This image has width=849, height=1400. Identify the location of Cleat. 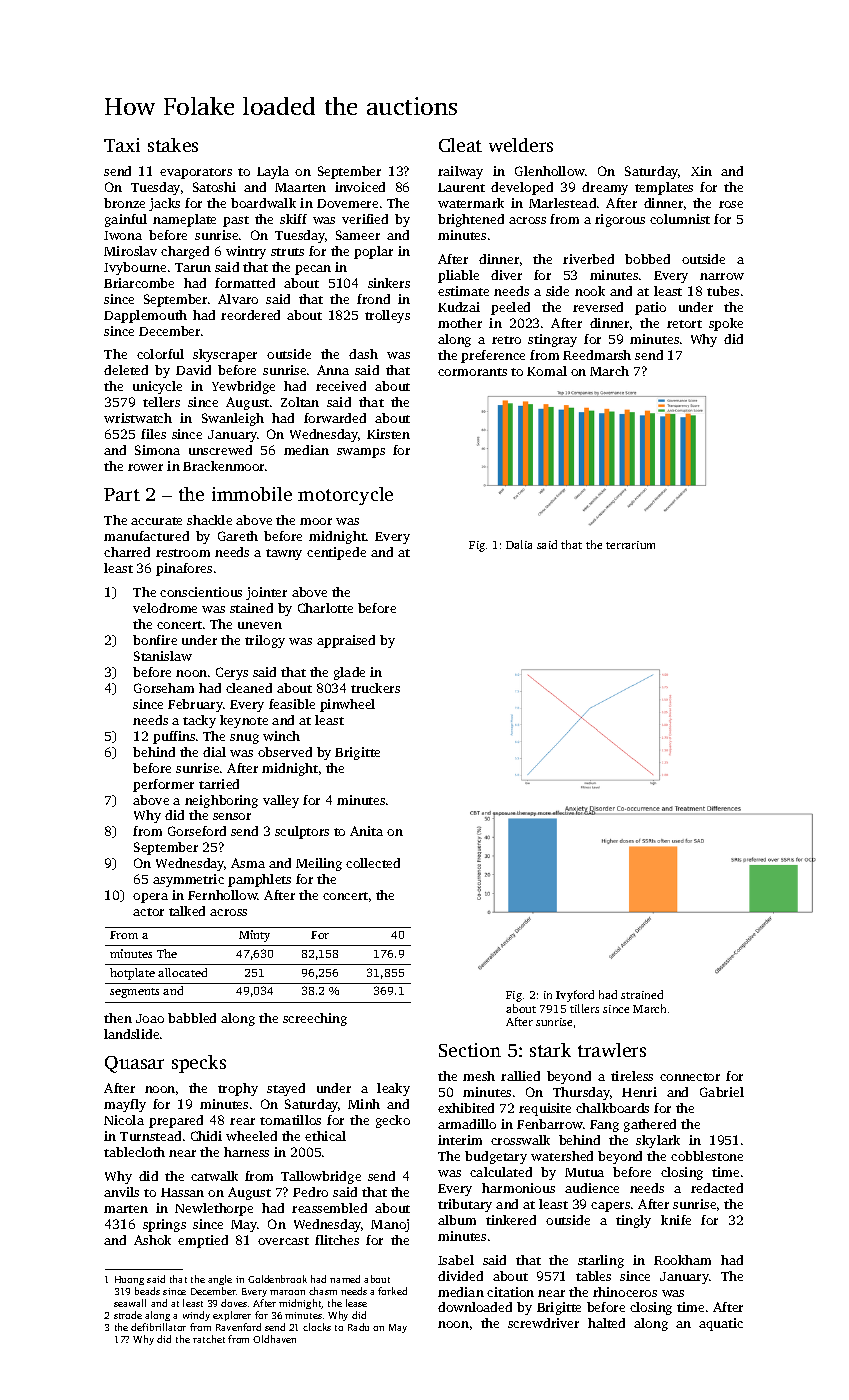
(460, 145).
